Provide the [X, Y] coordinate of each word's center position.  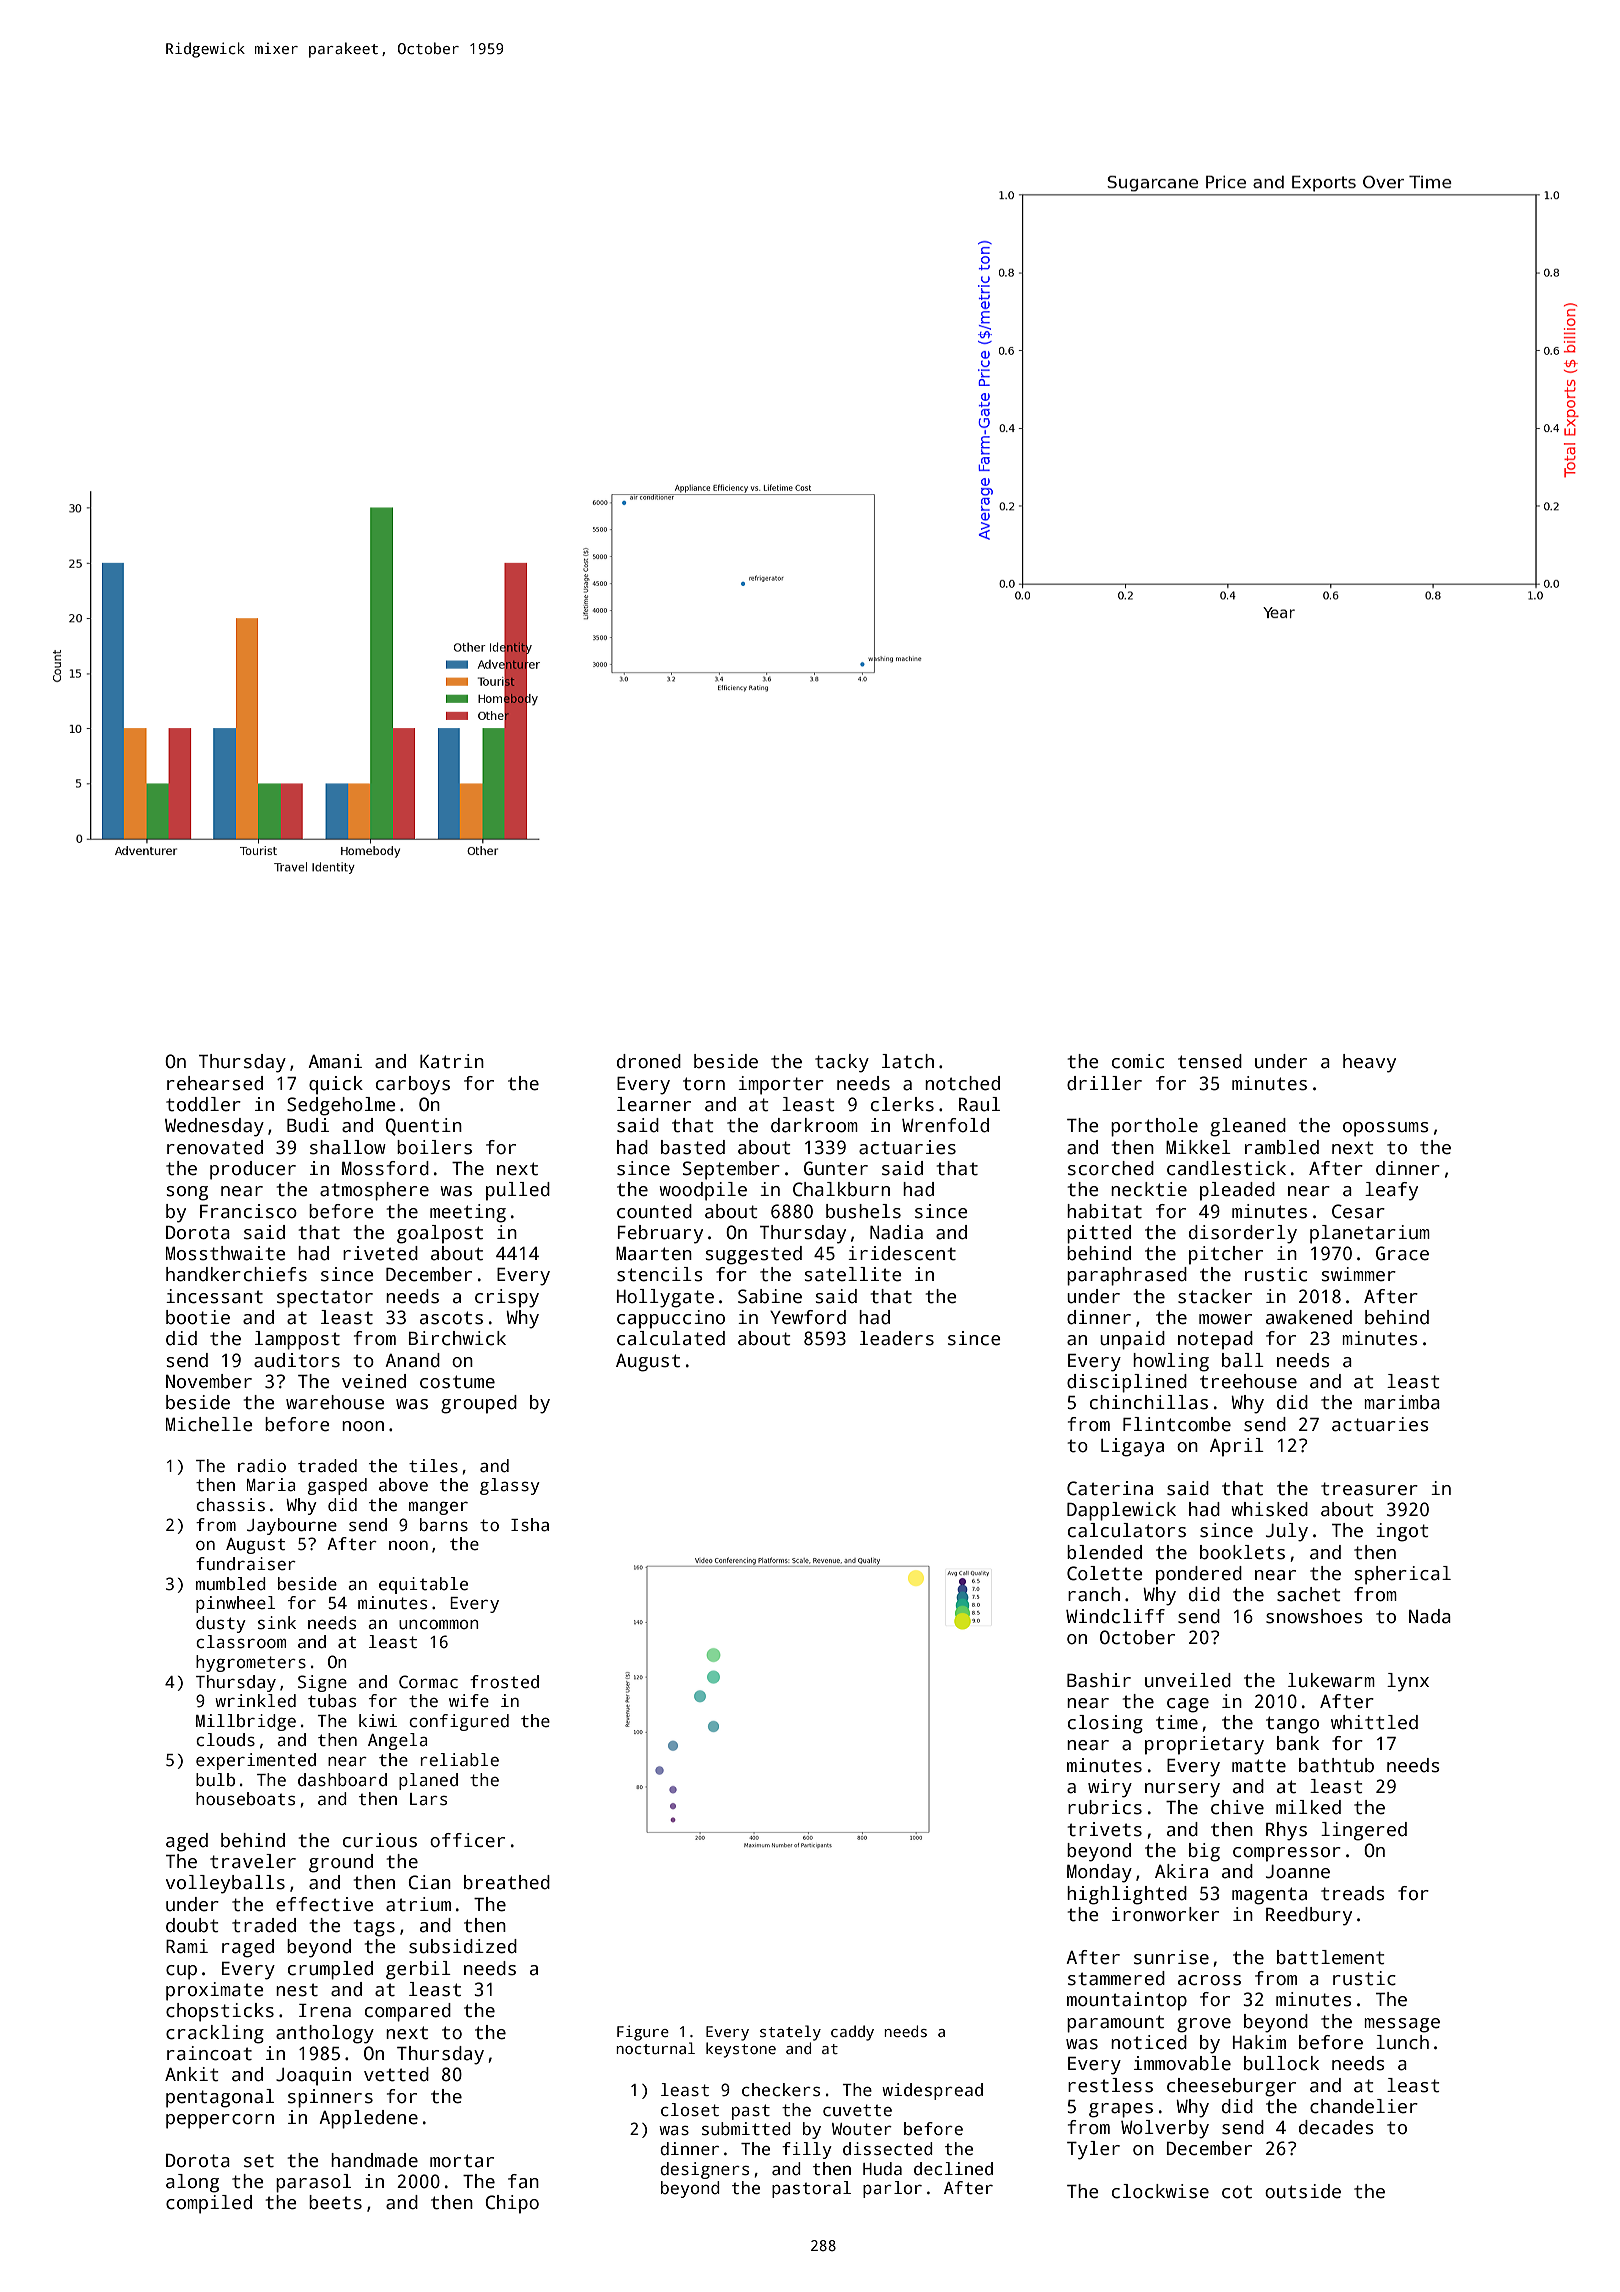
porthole [1154, 1127]
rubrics [1105, 1807]
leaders [897, 1338]
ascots [451, 1318]
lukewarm [1331, 1680]
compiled [209, 2204]
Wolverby [1165, 2129]
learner [654, 1104]
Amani [335, 1061]
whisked [1269, 1509]
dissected [888, 2149]
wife [469, 1701]
